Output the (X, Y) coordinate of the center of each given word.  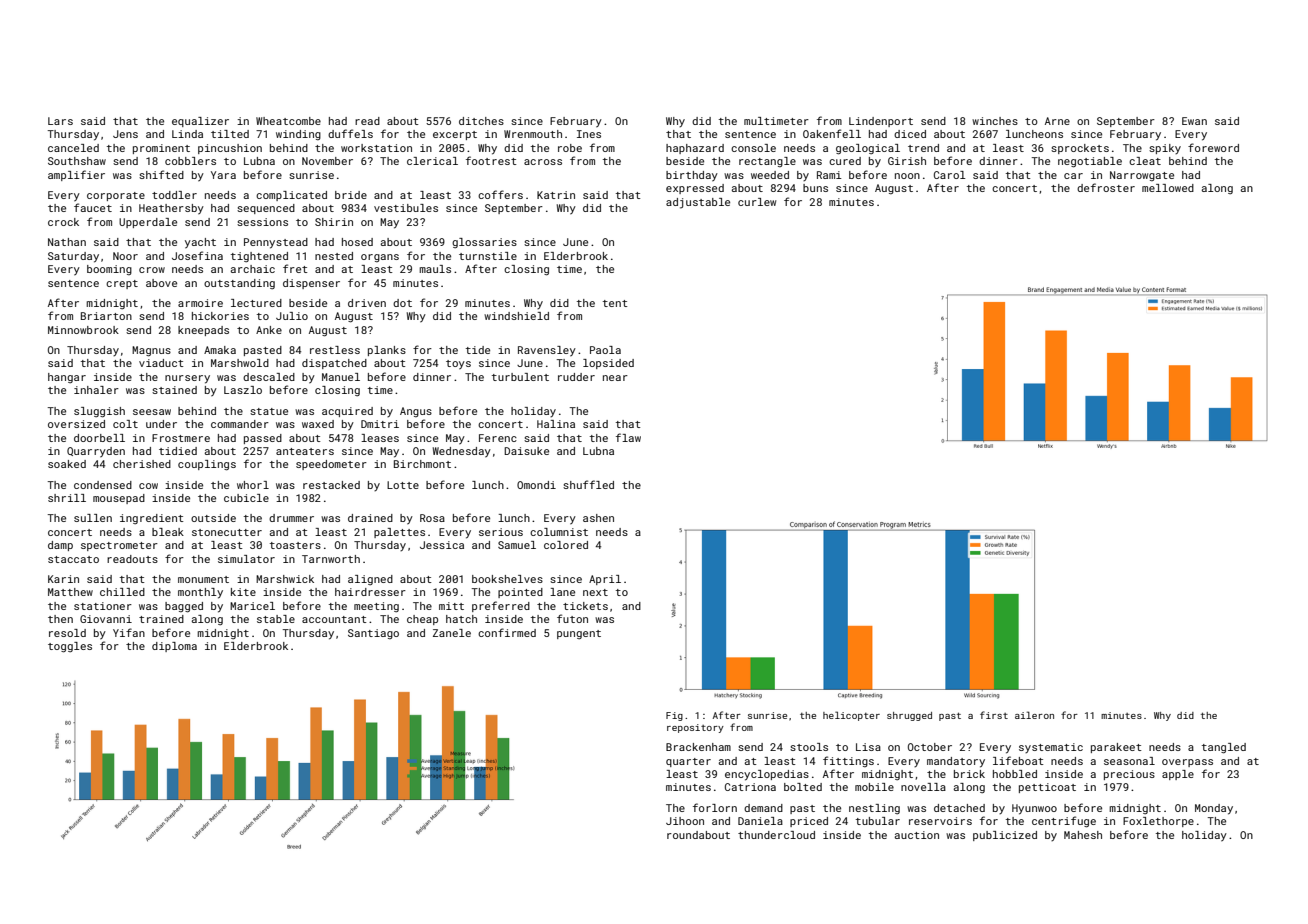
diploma (174, 647)
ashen (598, 518)
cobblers (190, 161)
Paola (605, 350)
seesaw (152, 412)
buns (815, 188)
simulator (246, 559)
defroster (1106, 187)
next (595, 592)
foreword (1213, 147)
